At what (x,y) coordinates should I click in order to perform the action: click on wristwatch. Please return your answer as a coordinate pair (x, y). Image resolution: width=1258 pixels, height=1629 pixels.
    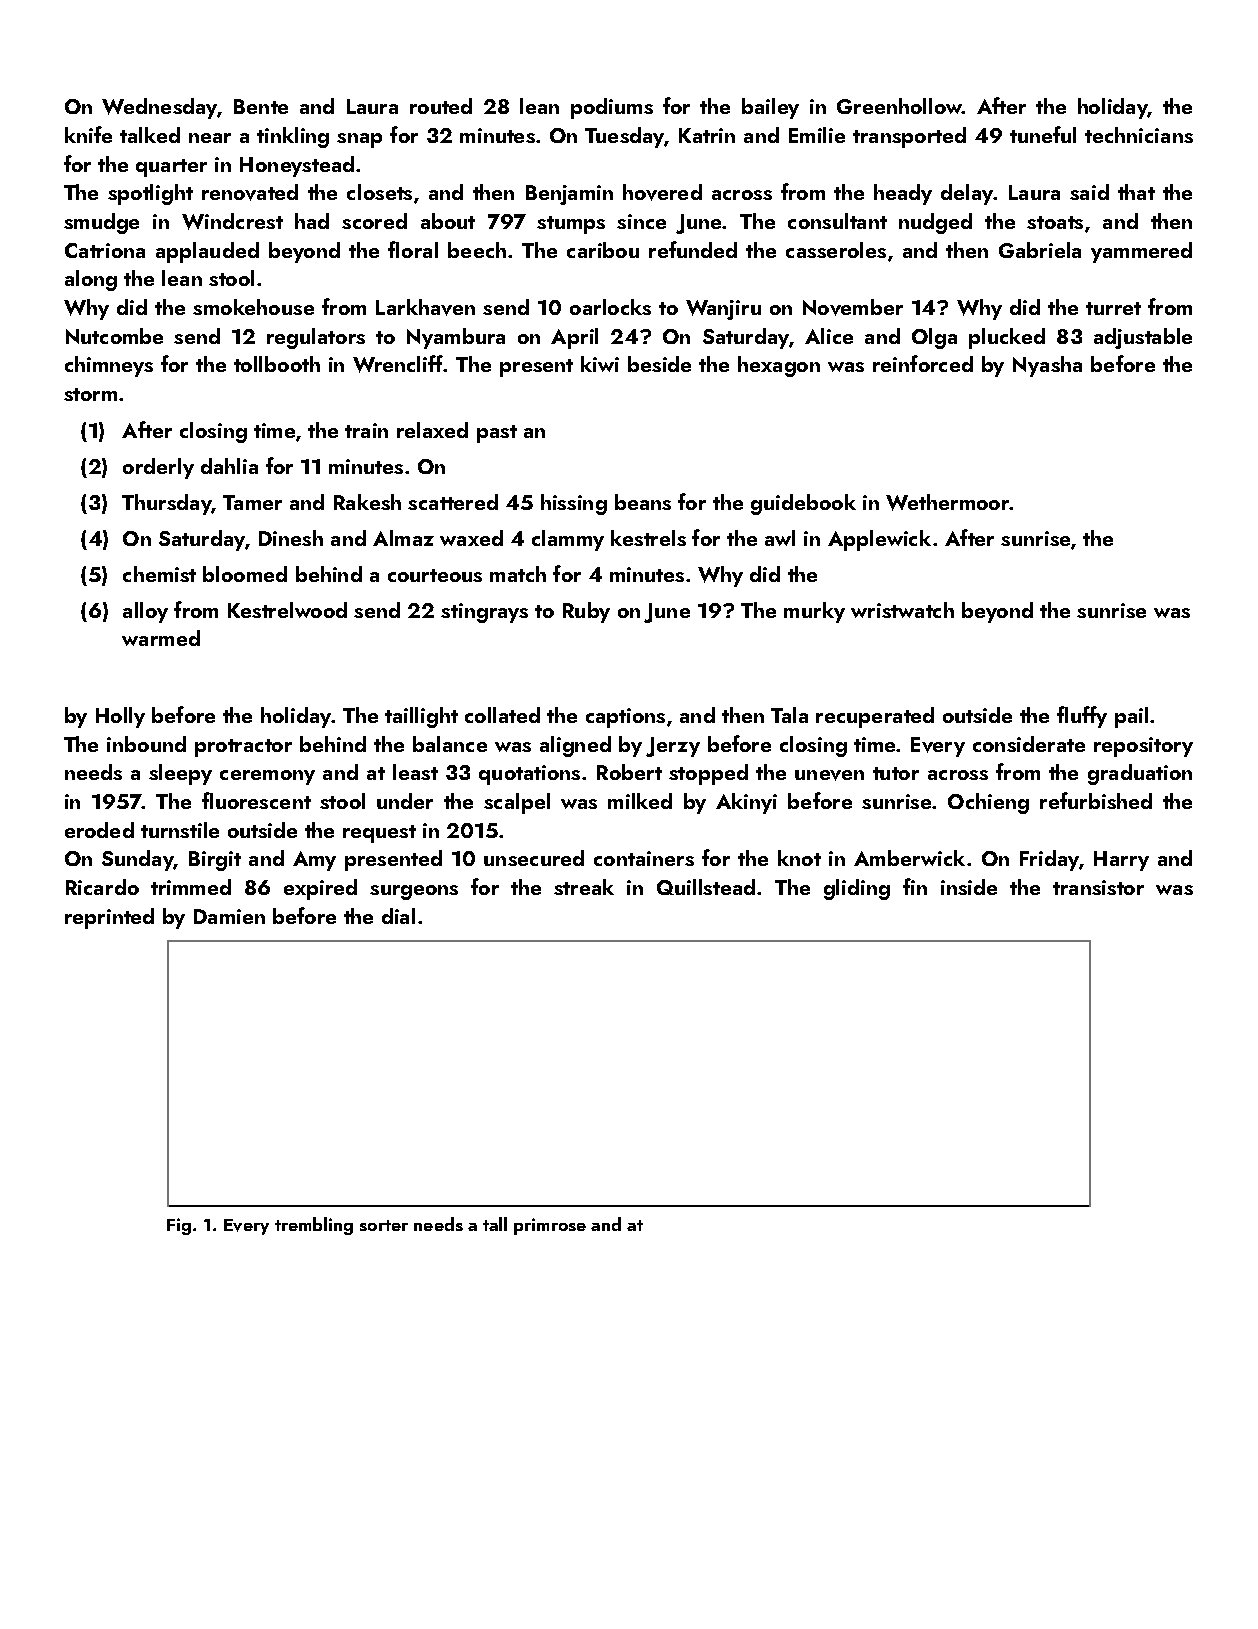
    Looking at the image, I should click on (902, 610).
